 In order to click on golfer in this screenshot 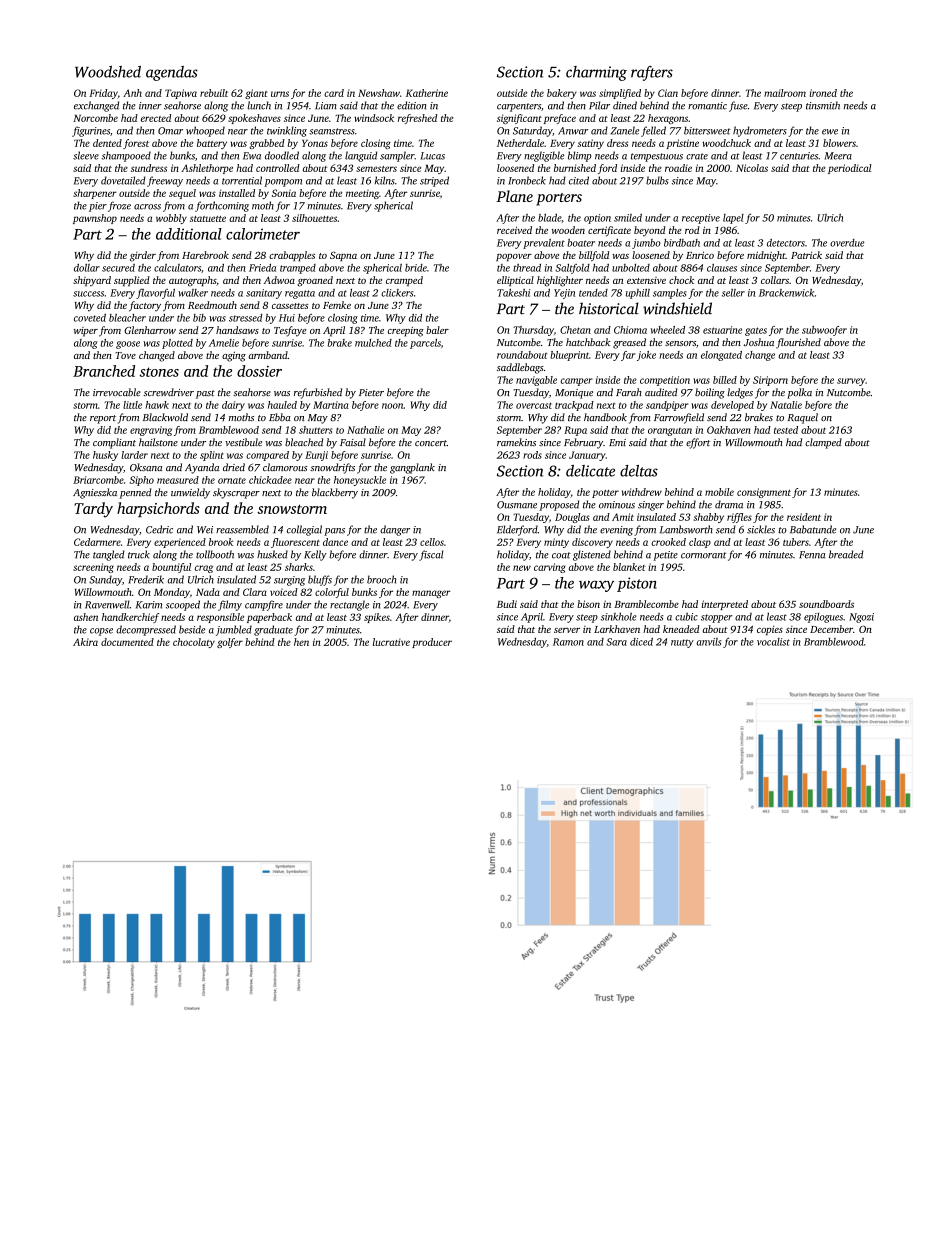, I will do `click(230, 643)`.
